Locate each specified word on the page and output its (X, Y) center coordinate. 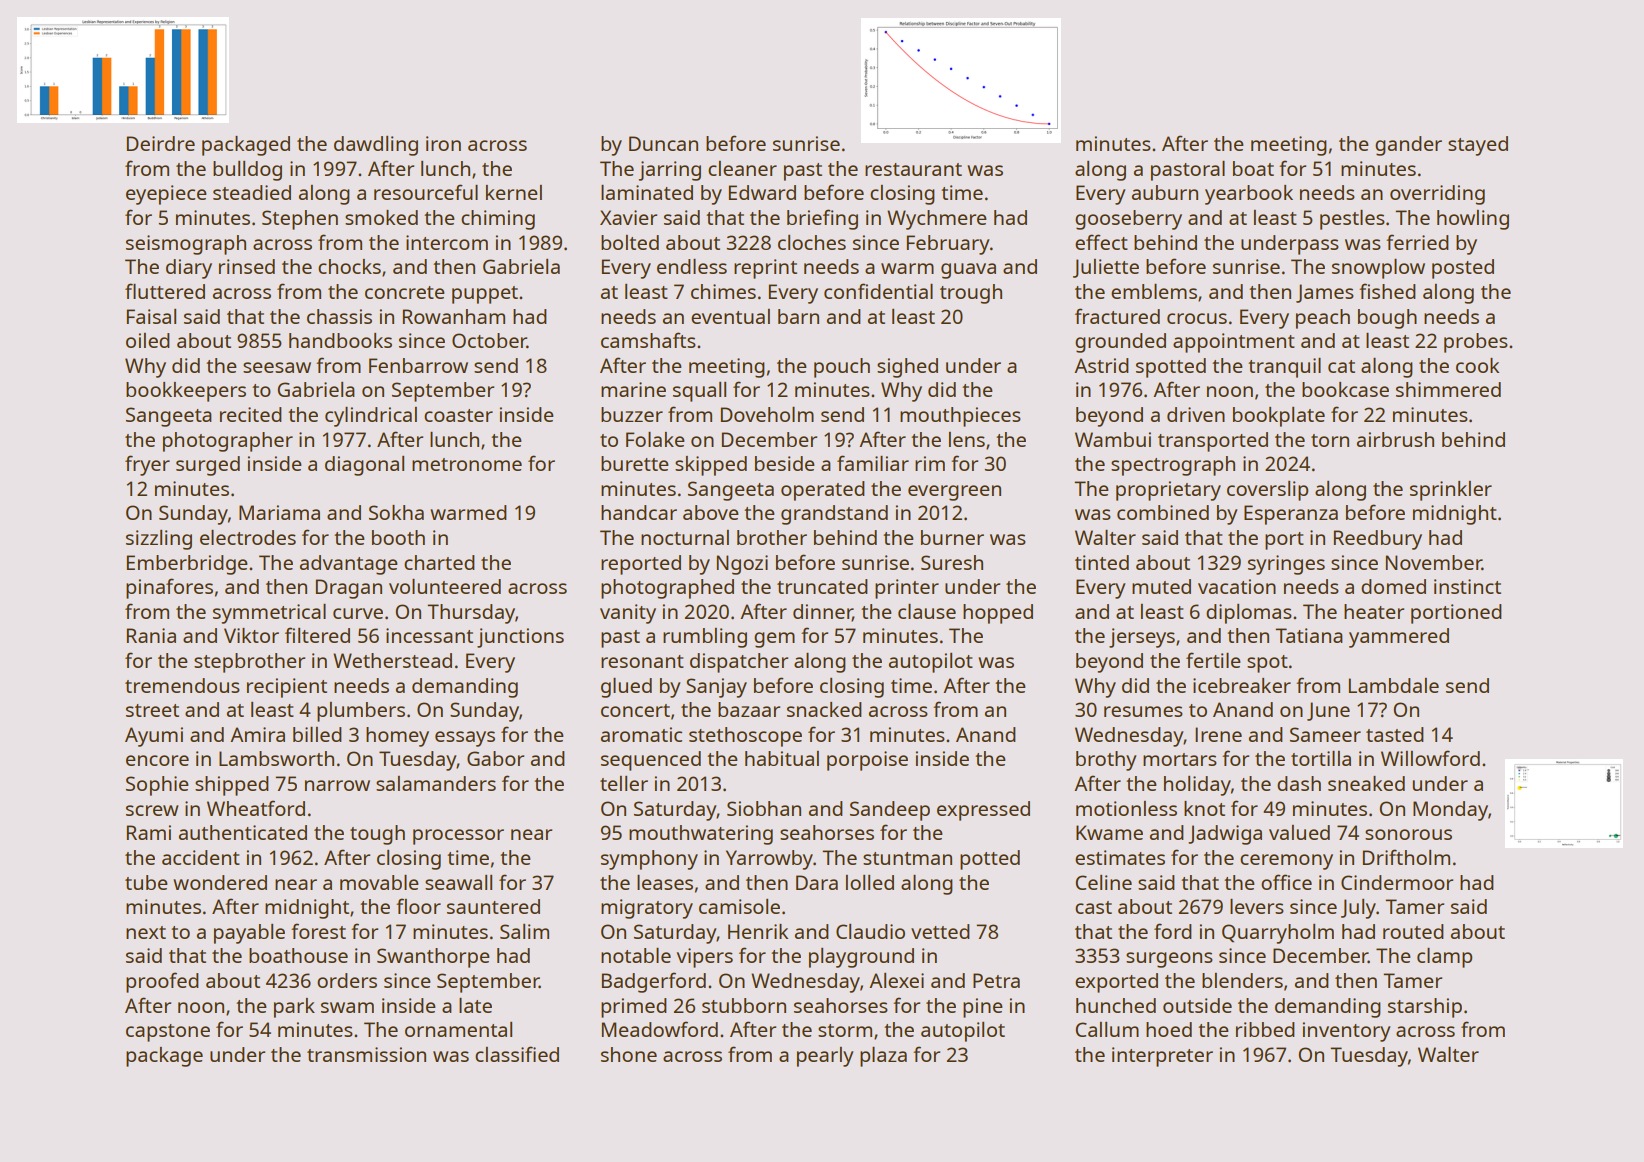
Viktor (251, 635)
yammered (1399, 638)
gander (1408, 146)
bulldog (247, 171)
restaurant (913, 169)
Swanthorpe (433, 958)
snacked (824, 709)
